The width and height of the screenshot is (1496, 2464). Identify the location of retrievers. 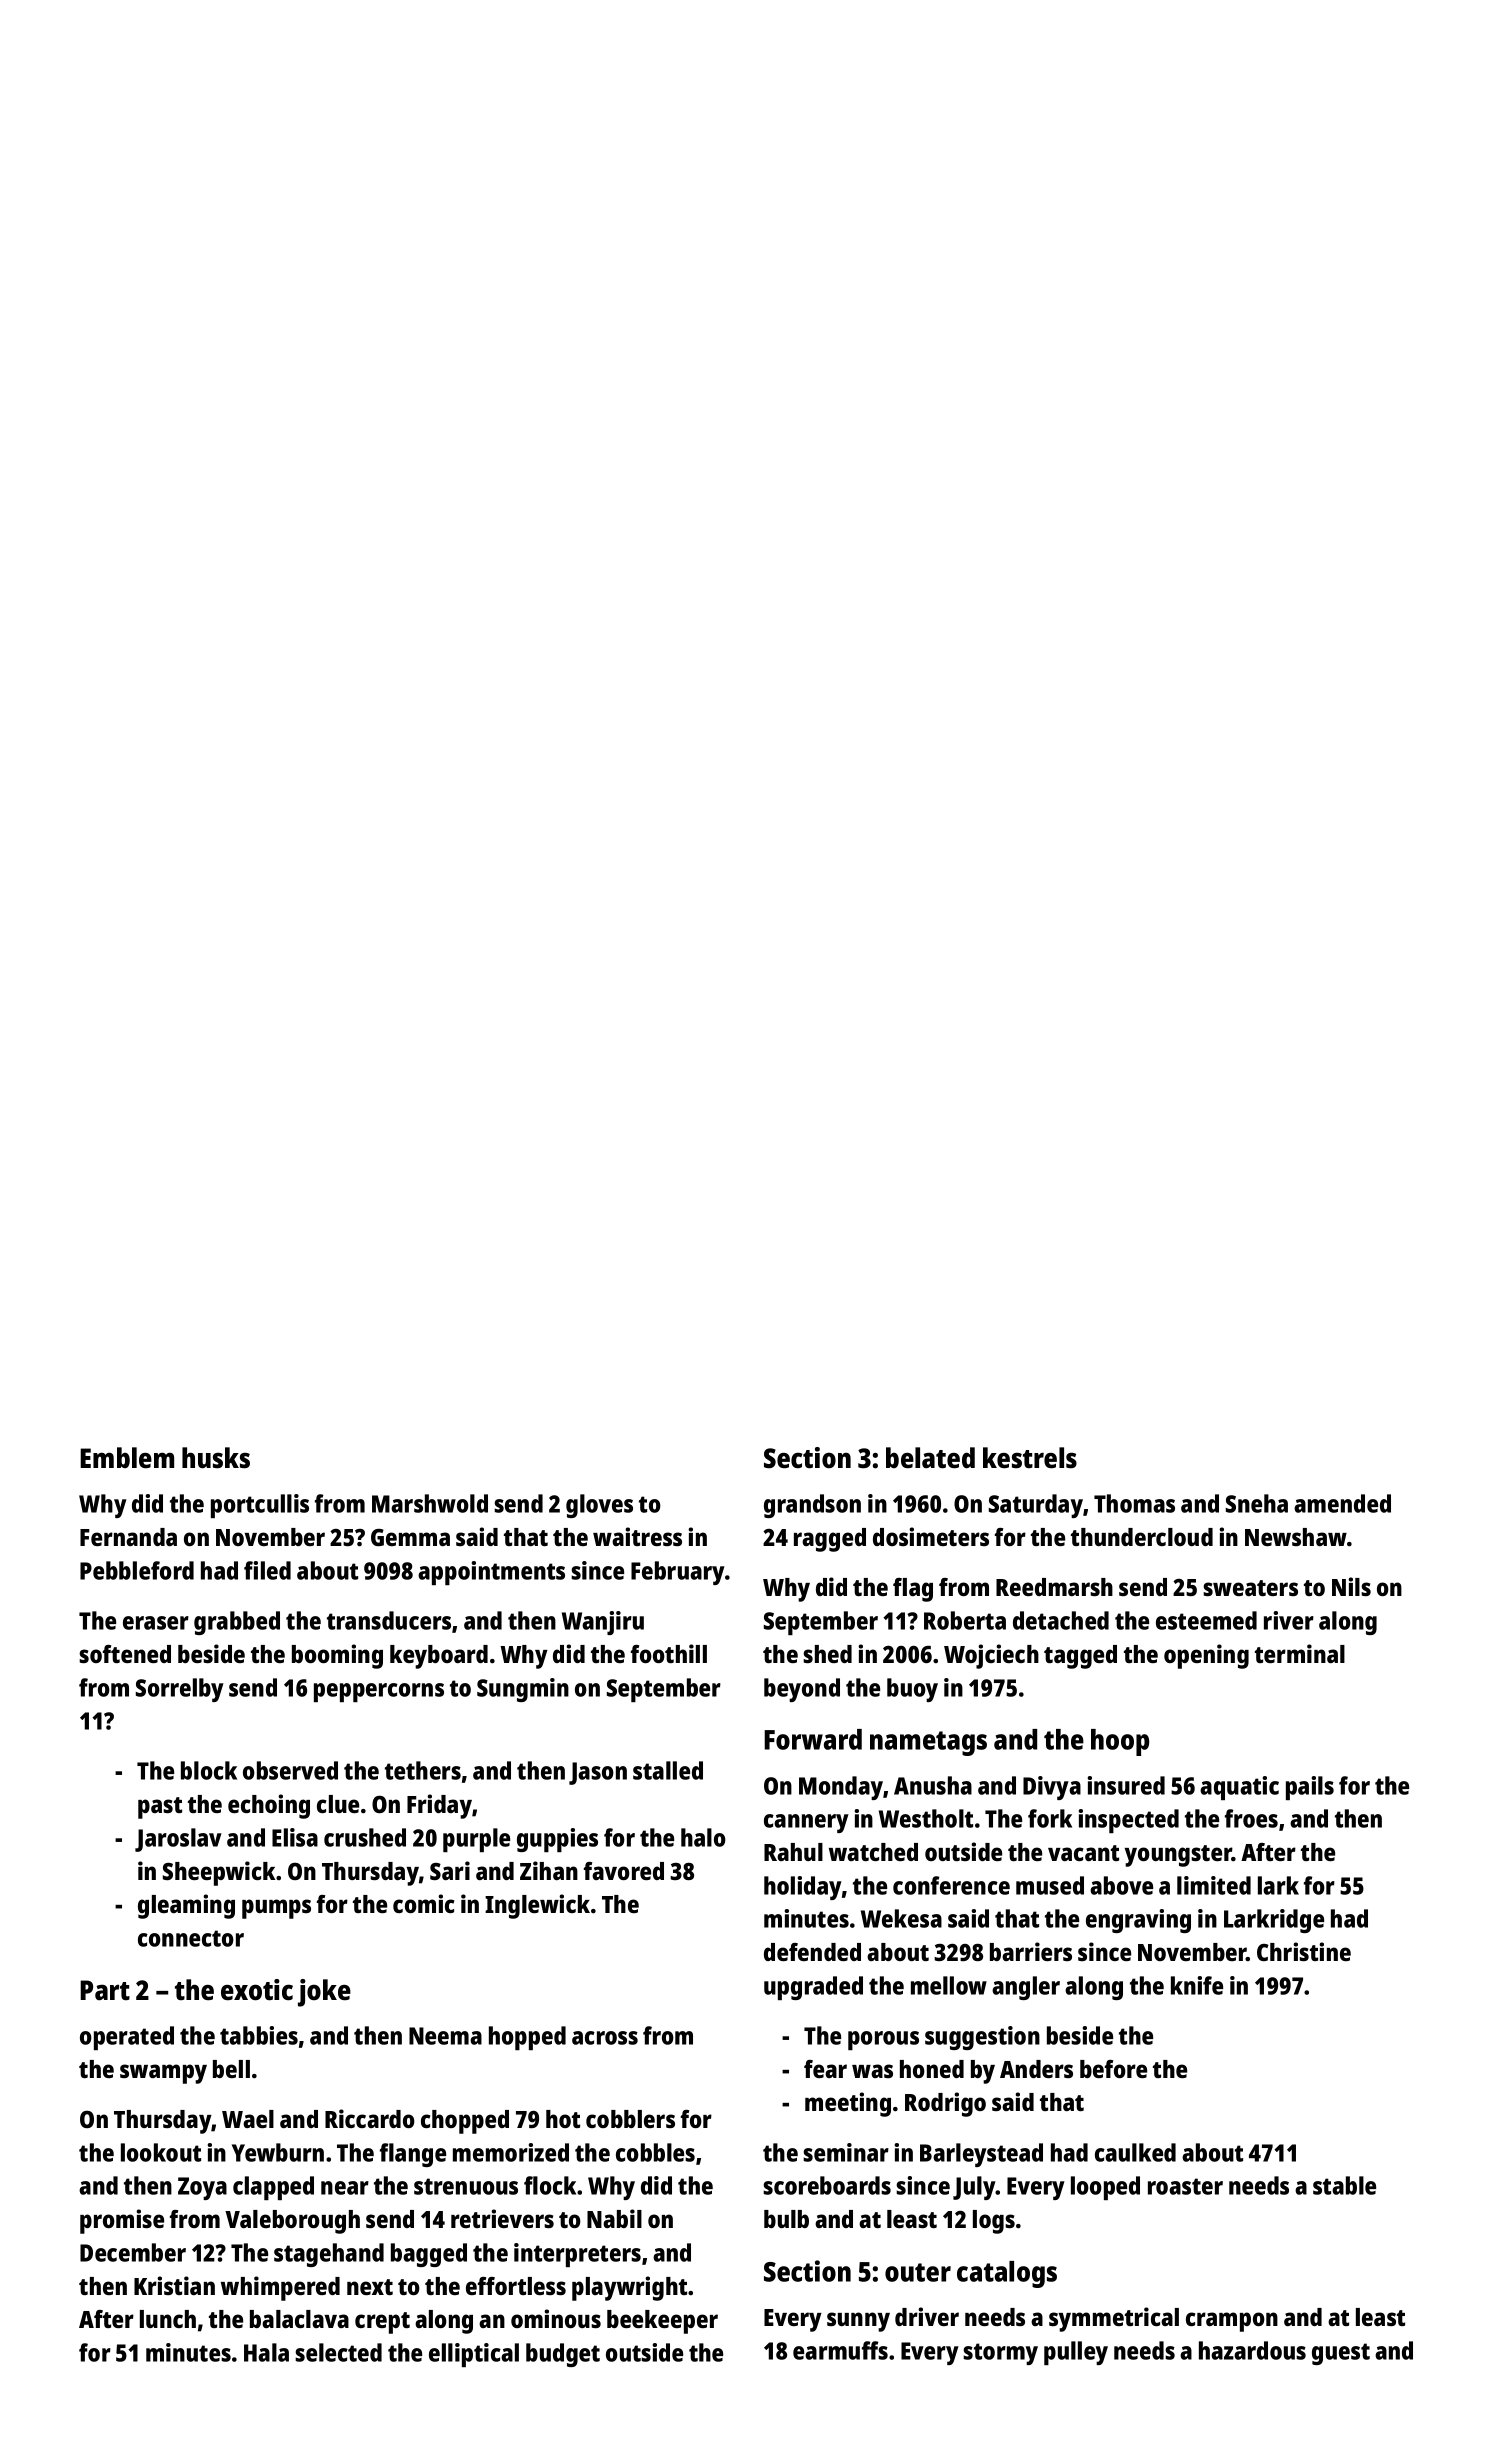
(502, 2218).
